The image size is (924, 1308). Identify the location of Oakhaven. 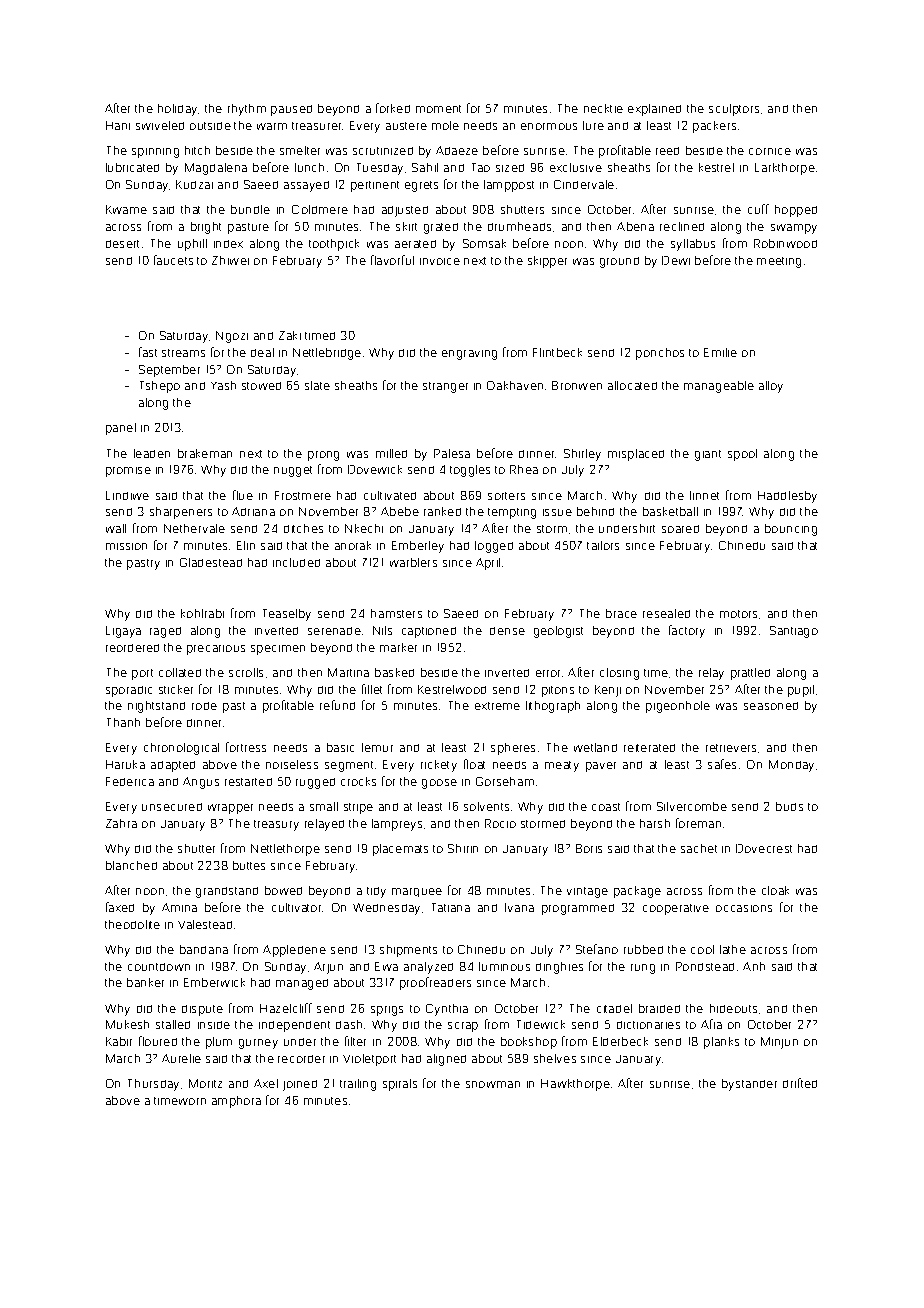
(515, 385).
